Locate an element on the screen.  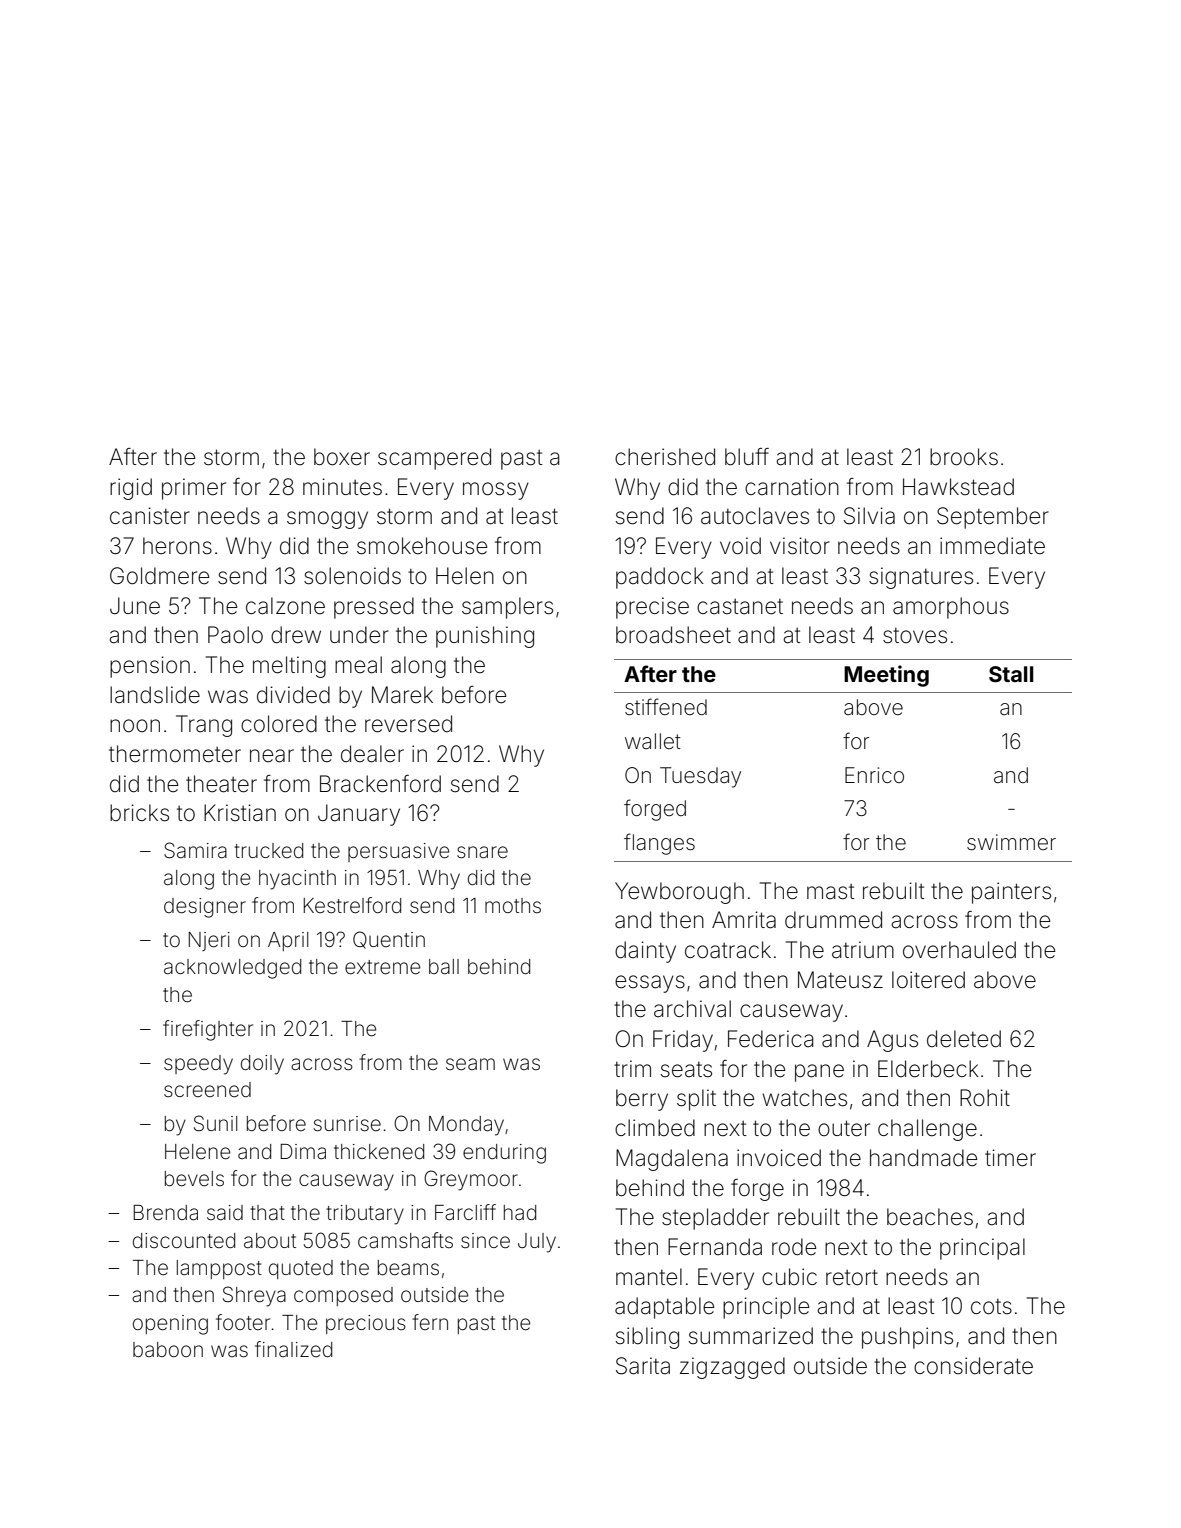
Silvia is located at coordinates (869, 516).
